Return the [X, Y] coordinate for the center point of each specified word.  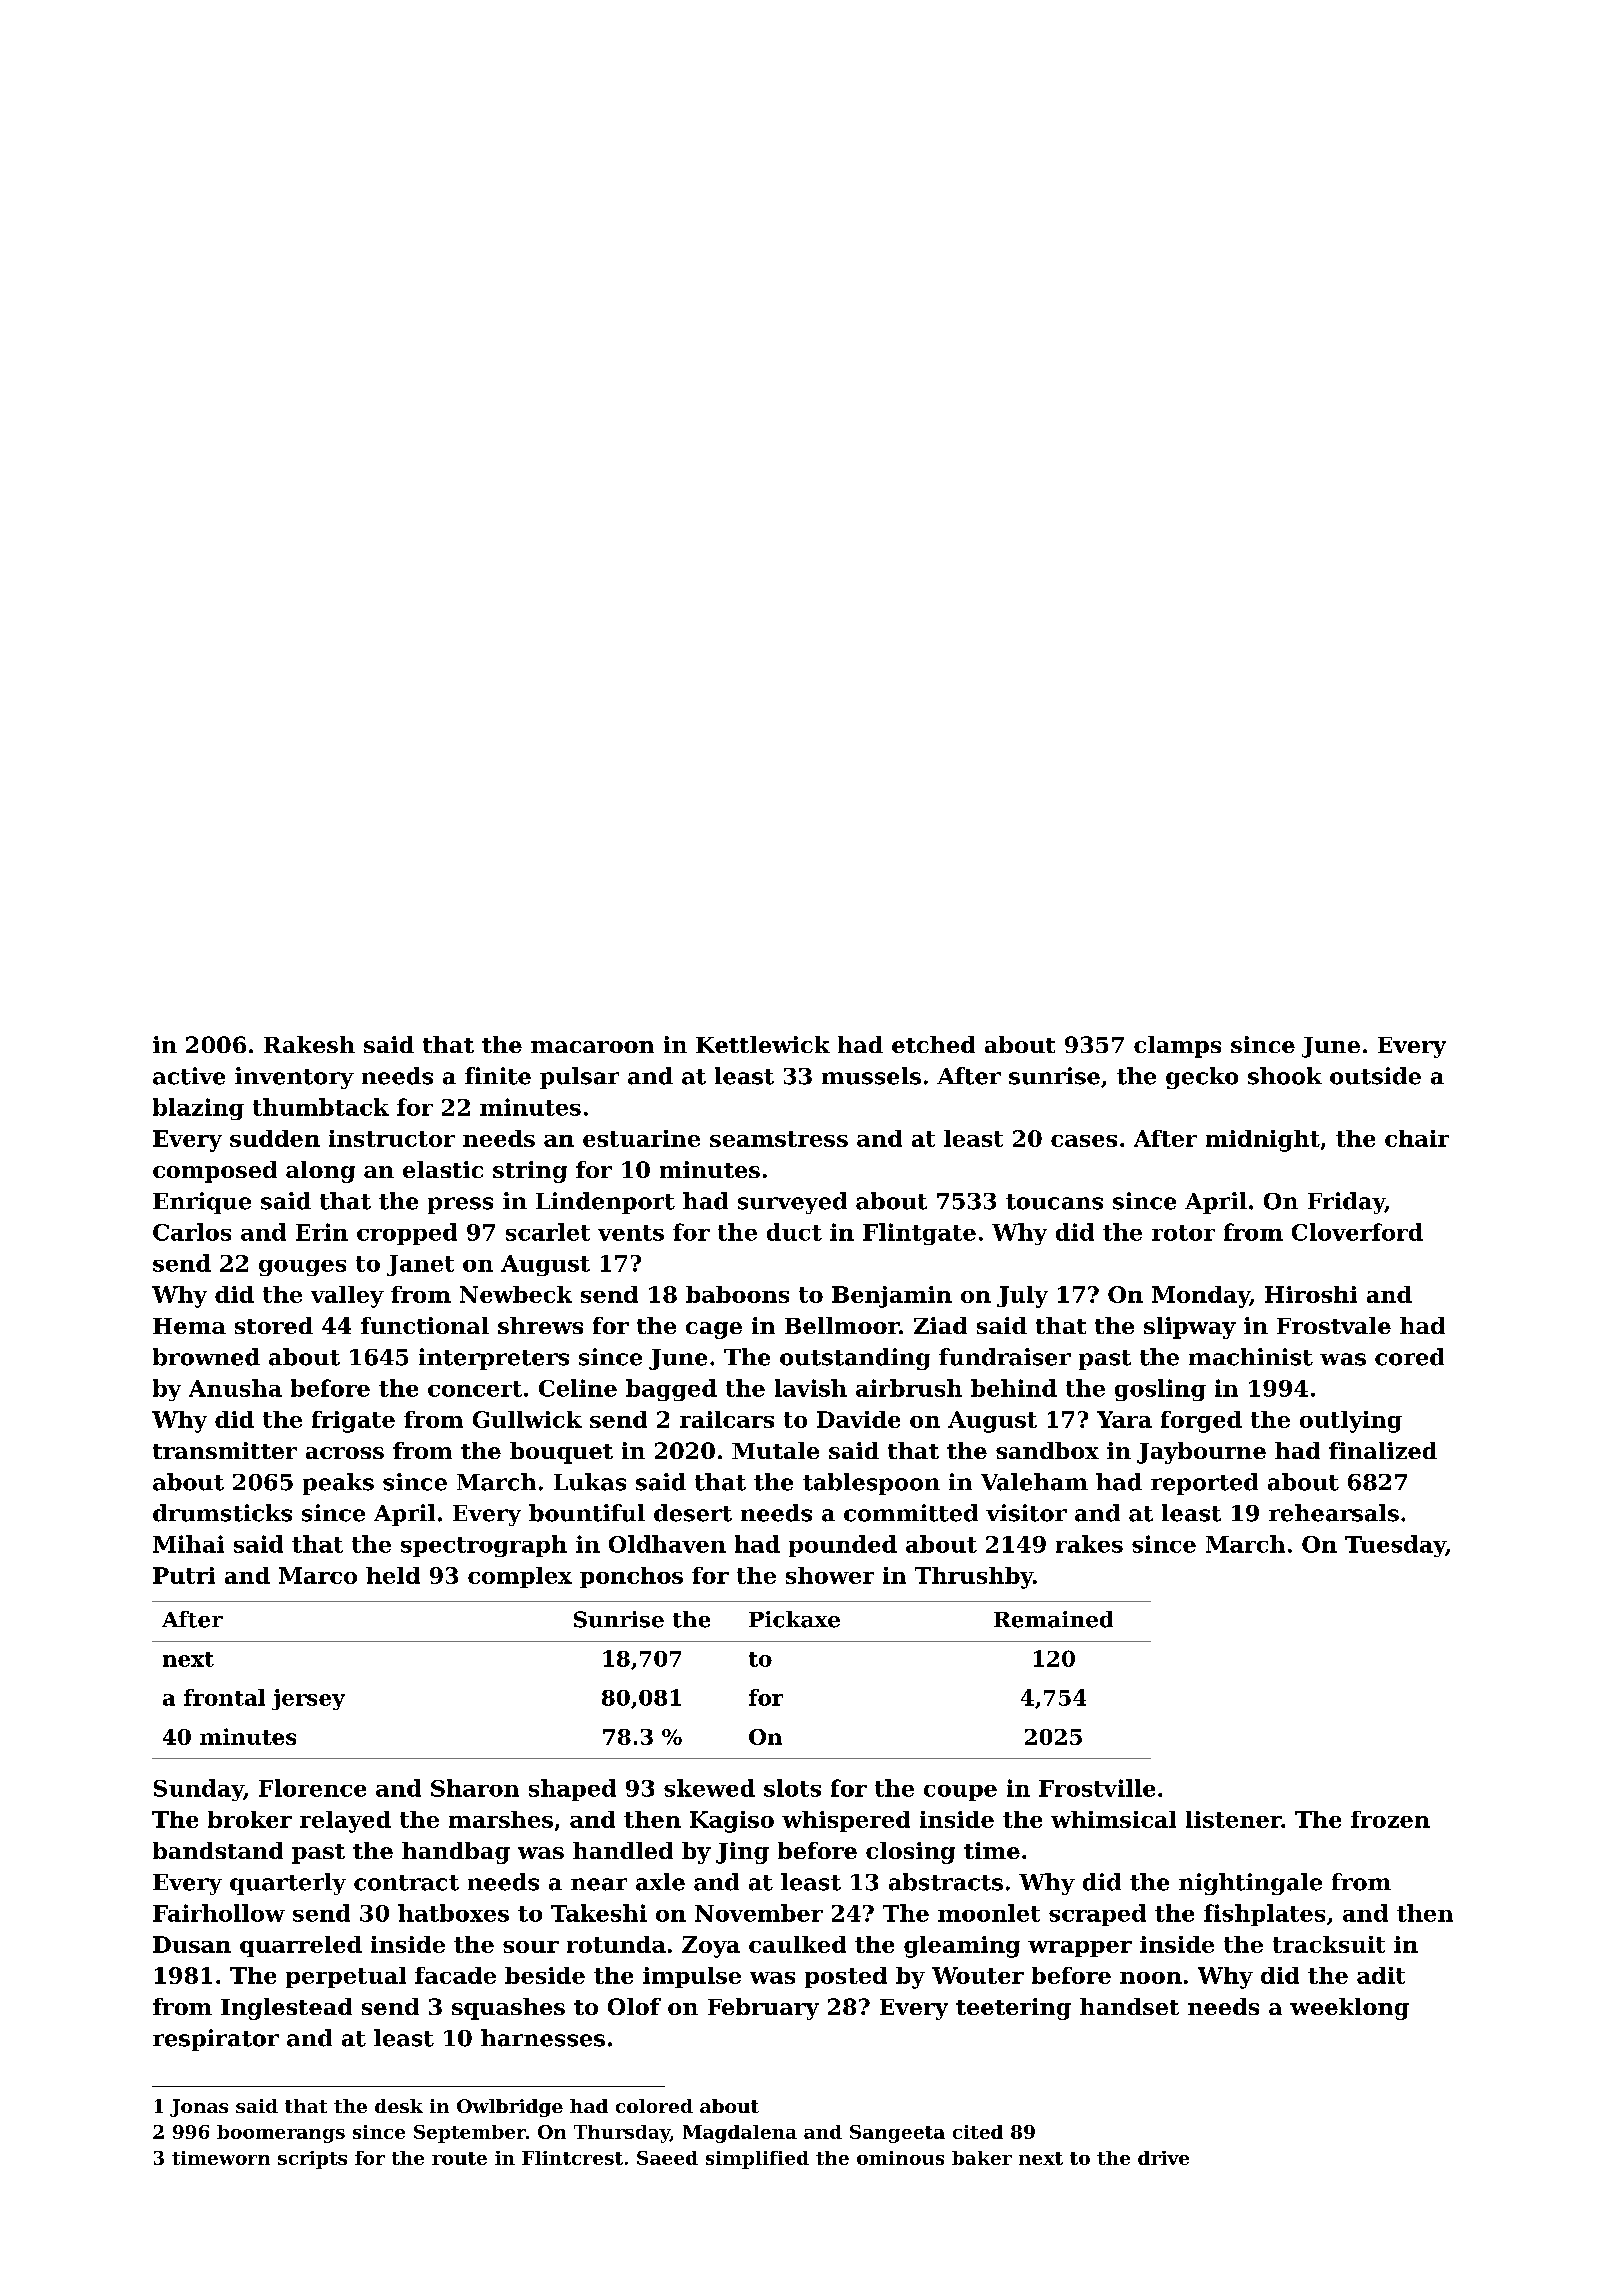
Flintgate [919, 1234]
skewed [709, 1788]
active [189, 1076]
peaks [338, 1484]
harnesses [543, 2038]
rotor [1183, 1233]
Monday [1201, 1297]
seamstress [779, 1139]
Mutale [775, 1450]
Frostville [1097, 1788]
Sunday [199, 1790]
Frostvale [1334, 1325]
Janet [420, 1265]
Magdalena [740, 2134]
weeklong [1349, 2009]
